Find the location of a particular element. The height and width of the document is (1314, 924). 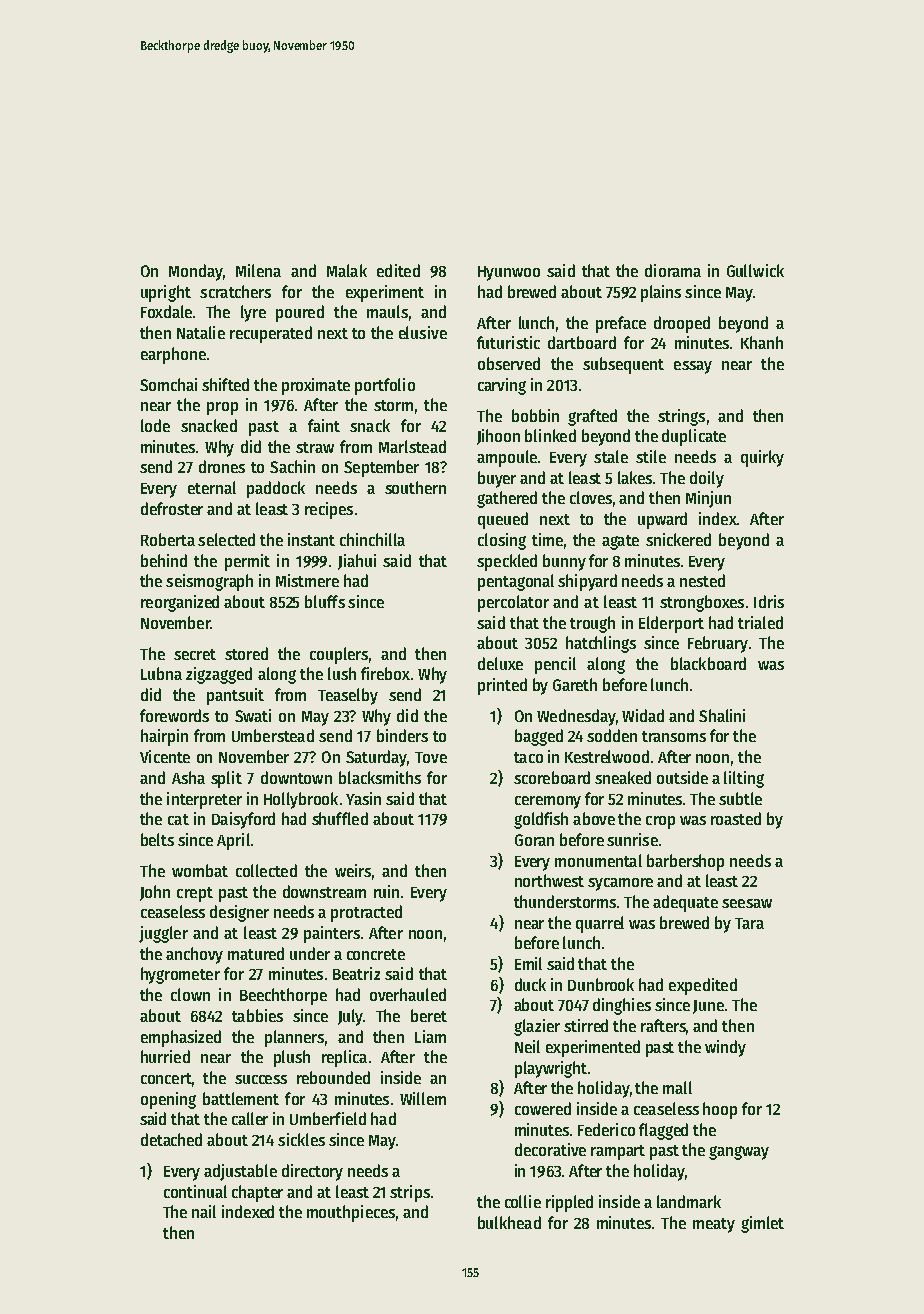

Somchai is located at coordinates (168, 384).
